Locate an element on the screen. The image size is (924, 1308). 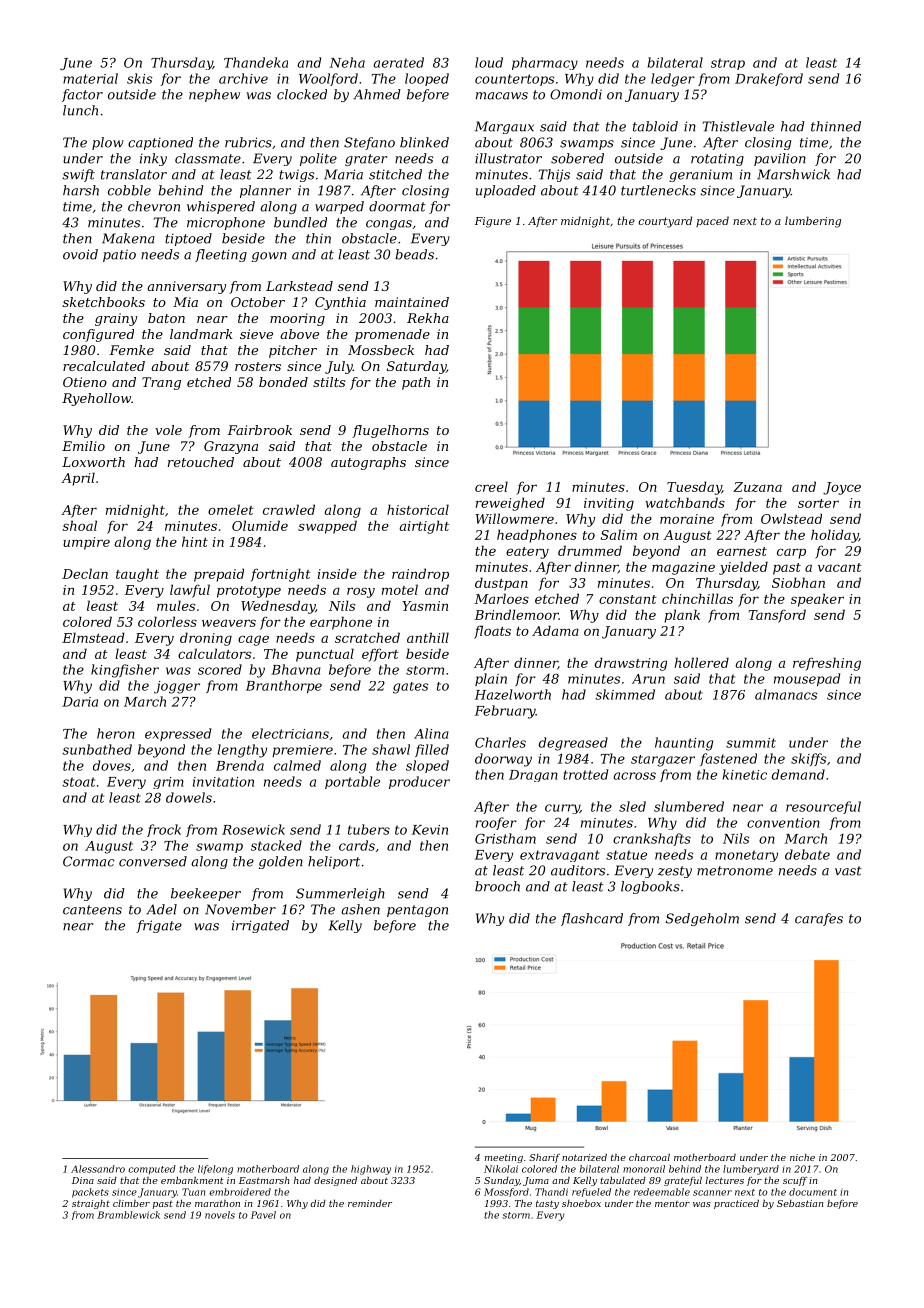
Declan is located at coordinates (85, 573).
